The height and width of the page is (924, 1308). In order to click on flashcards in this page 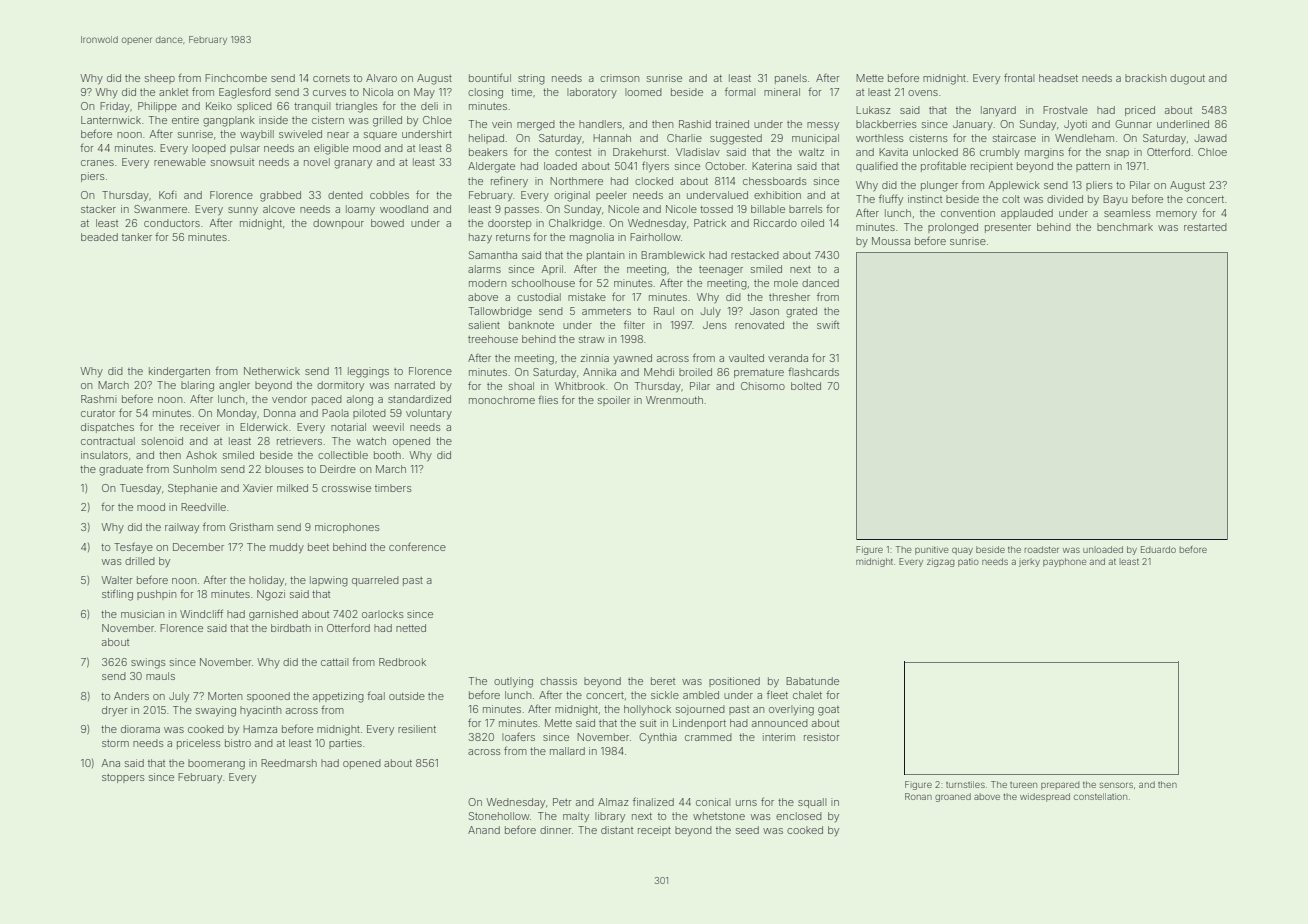, I will do `click(813, 372)`.
